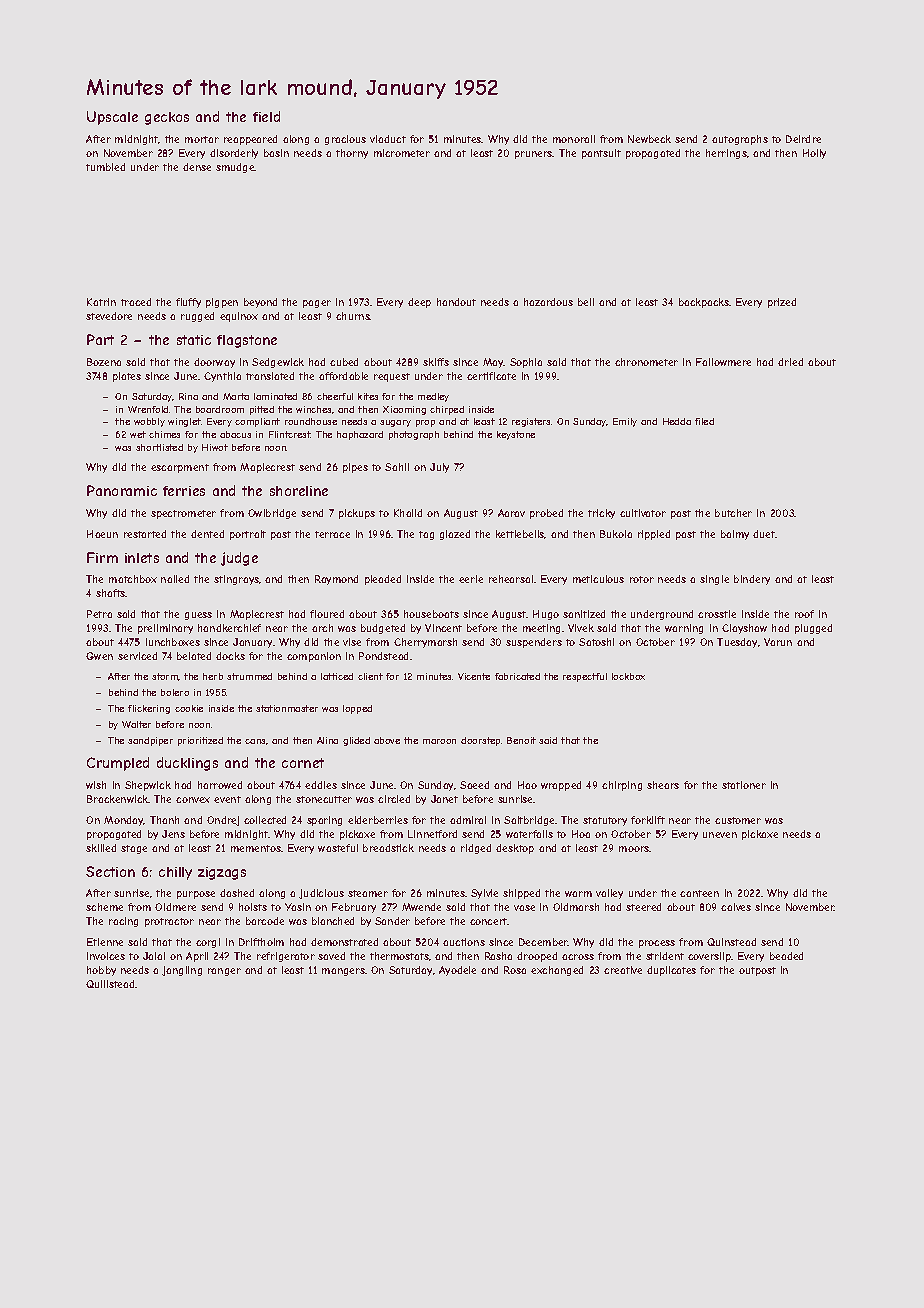  Describe the element at coordinates (266, 116) in the image. I see `field` at that location.
